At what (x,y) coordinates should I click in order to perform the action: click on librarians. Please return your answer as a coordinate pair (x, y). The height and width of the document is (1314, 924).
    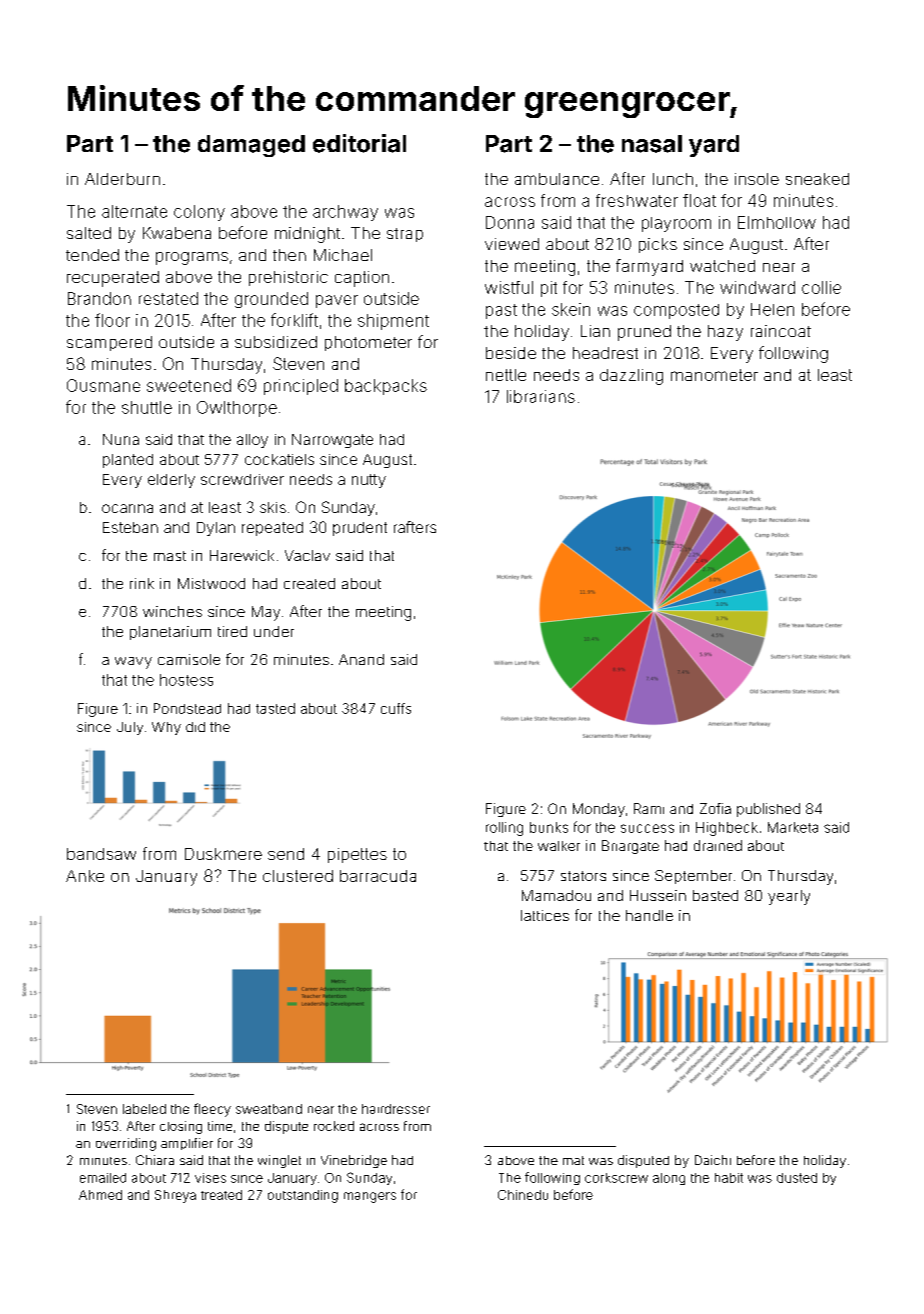
    Looking at the image, I should click on (541, 396).
